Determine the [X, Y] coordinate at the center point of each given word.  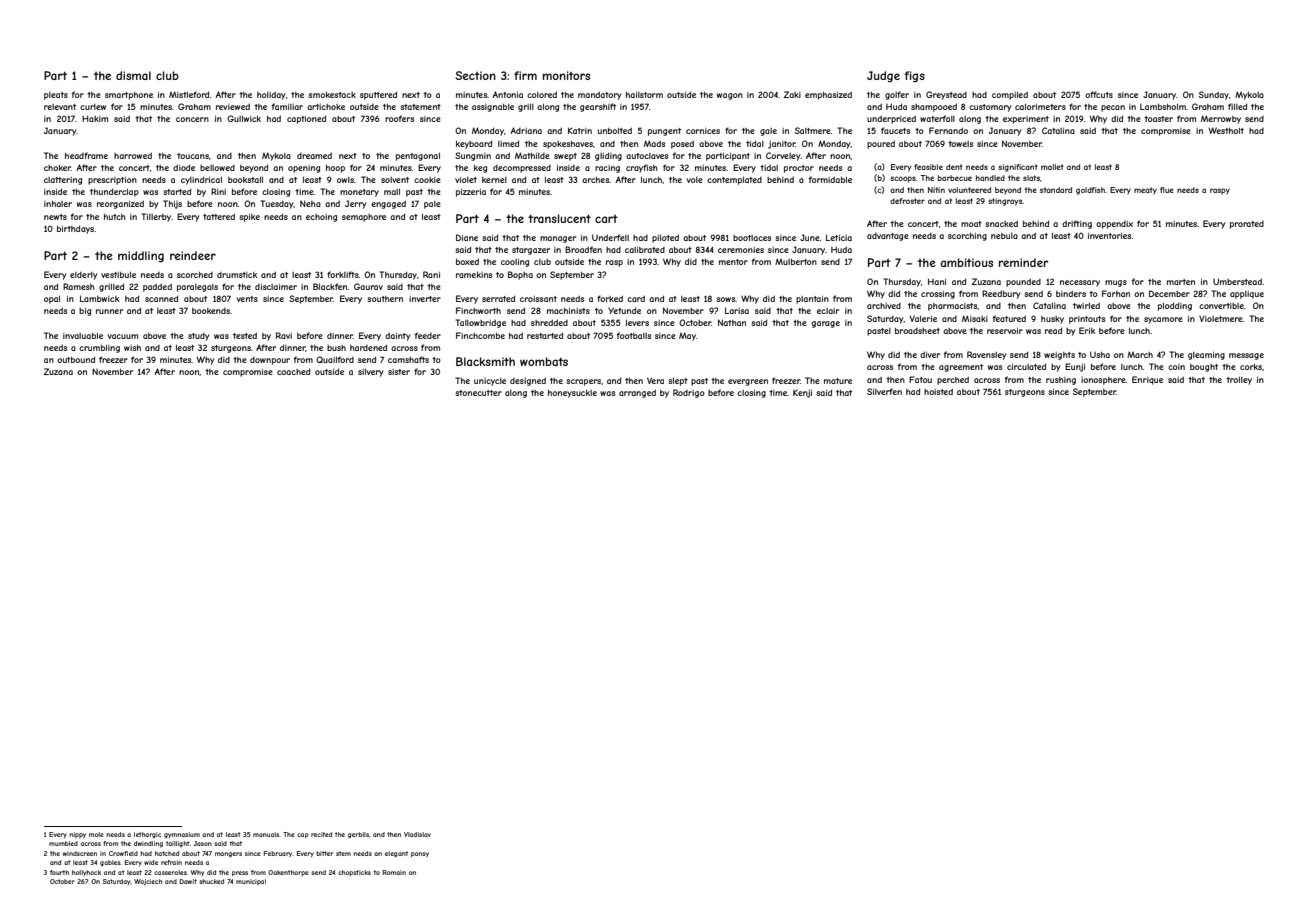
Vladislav [417, 834]
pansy [420, 854]
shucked [211, 881]
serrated [498, 298]
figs [914, 76]
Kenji [802, 393]
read [1053, 330]
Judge [883, 76]
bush [336, 348]
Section [475, 75]
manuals [266, 834]
